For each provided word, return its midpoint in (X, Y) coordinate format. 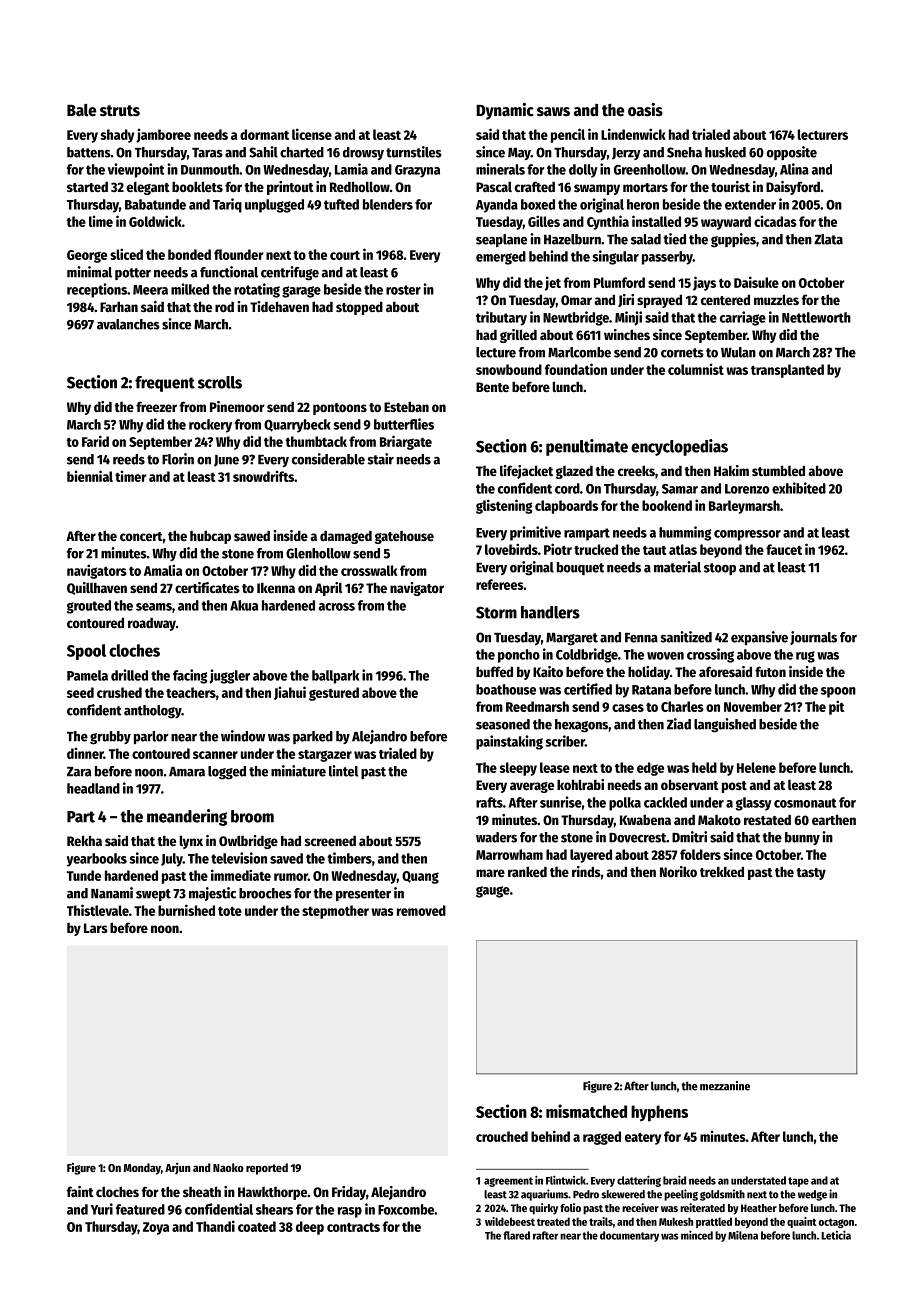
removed (421, 910)
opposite (792, 153)
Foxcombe (406, 1209)
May (519, 154)
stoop (720, 569)
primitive (535, 533)
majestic (212, 894)
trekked (722, 871)
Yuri (102, 1209)
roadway (152, 624)
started (87, 187)
